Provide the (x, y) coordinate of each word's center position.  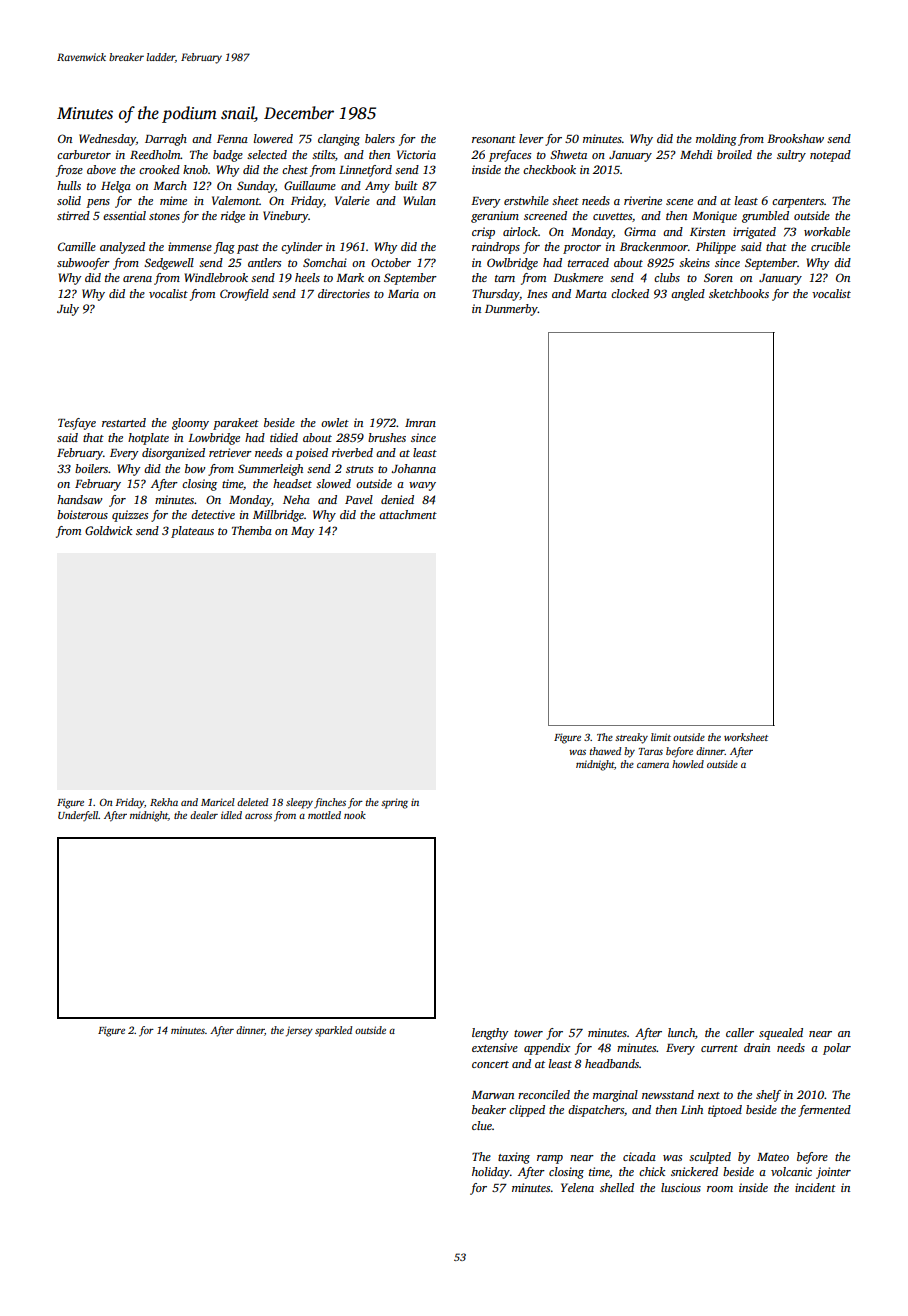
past (248, 249)
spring (394, 803)
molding (716, 140)
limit (661, 737)
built (406, 185)
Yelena (577, 1187)
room (720, 1189)
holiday (491, 1173)
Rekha (164, 802)
